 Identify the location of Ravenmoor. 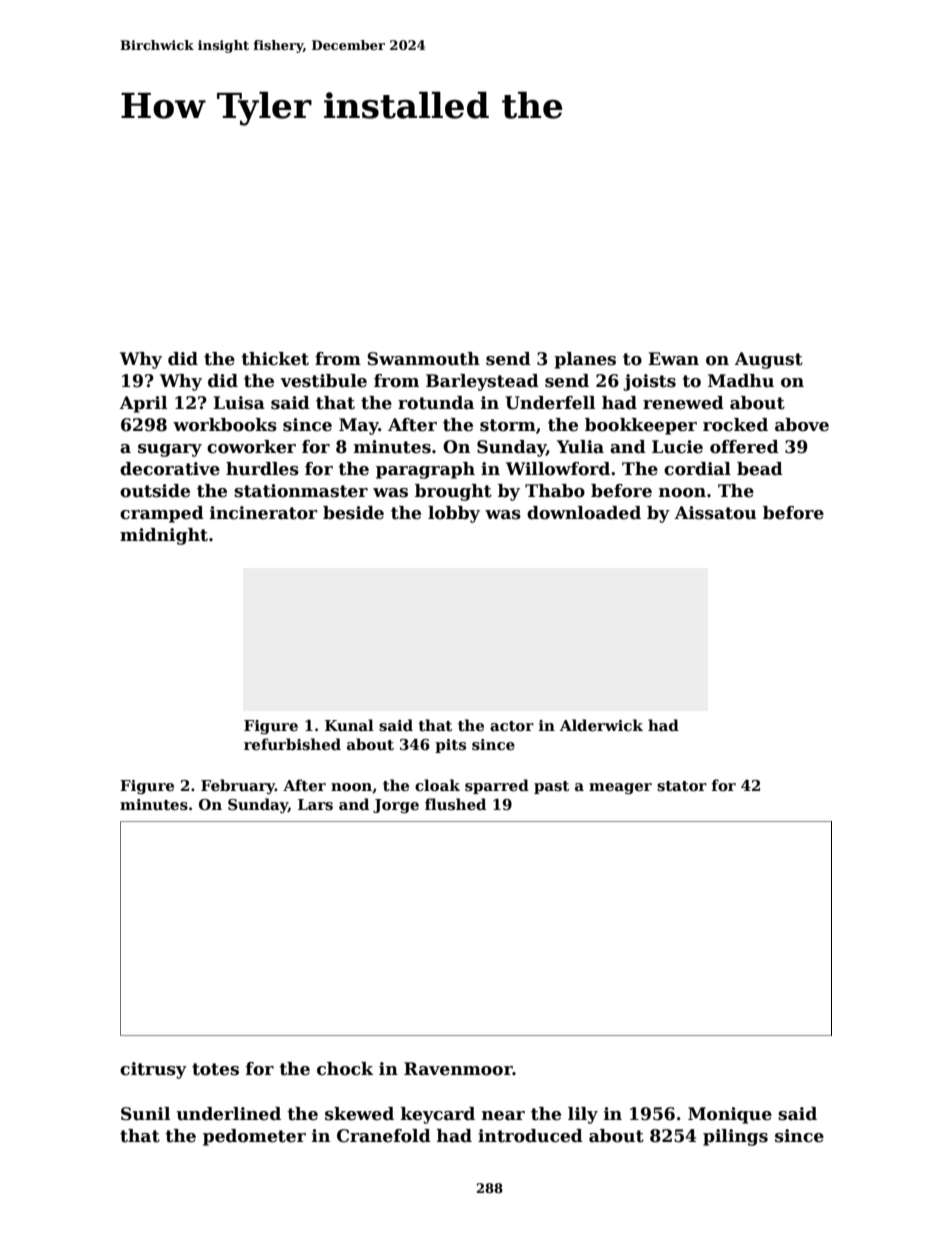
(458, 1069).
